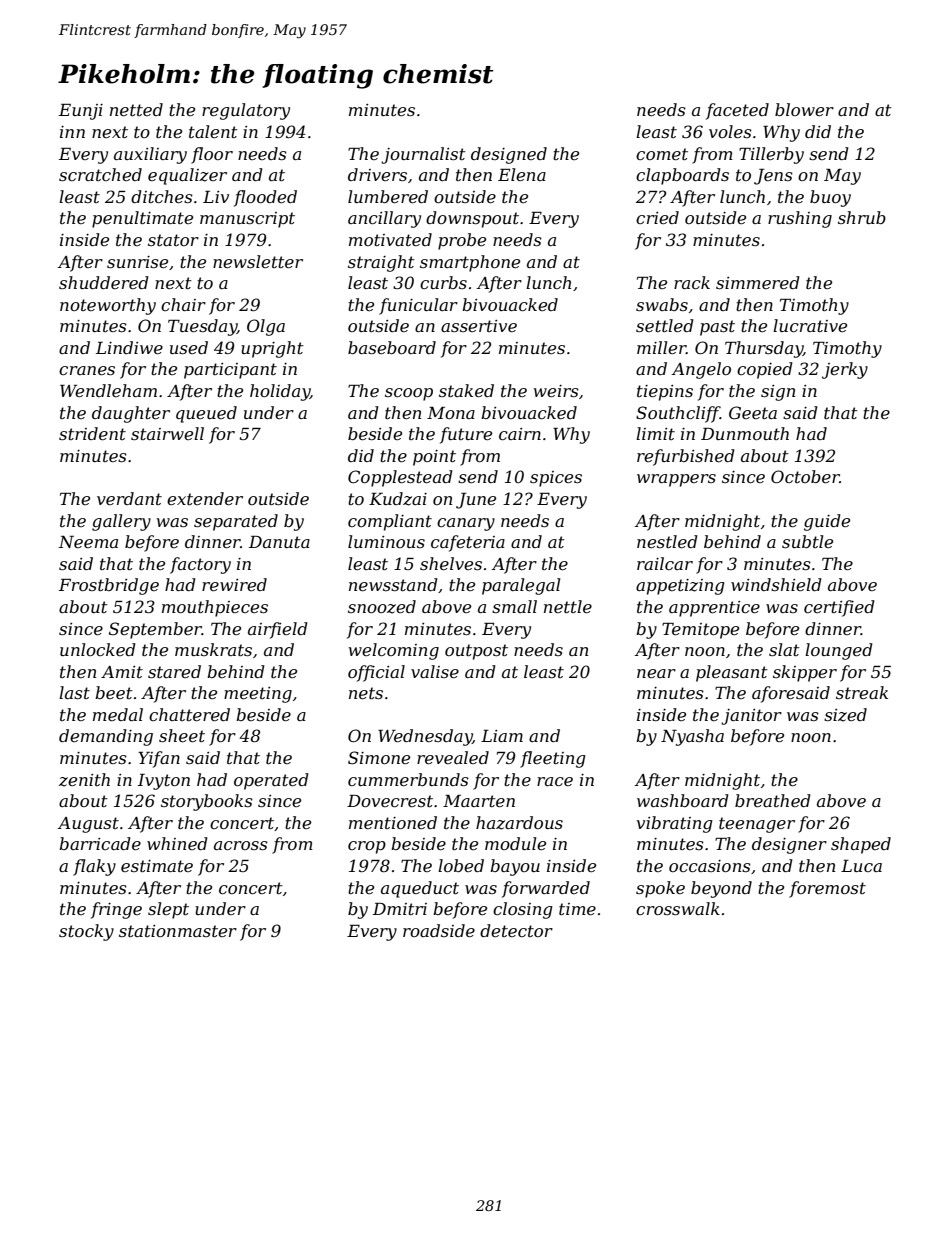 The width and height of the page is (952, 1233). What do you see at coordinates (745, 433) in the page?
I see `Dunmouth` at bounding box center [745, 433].
